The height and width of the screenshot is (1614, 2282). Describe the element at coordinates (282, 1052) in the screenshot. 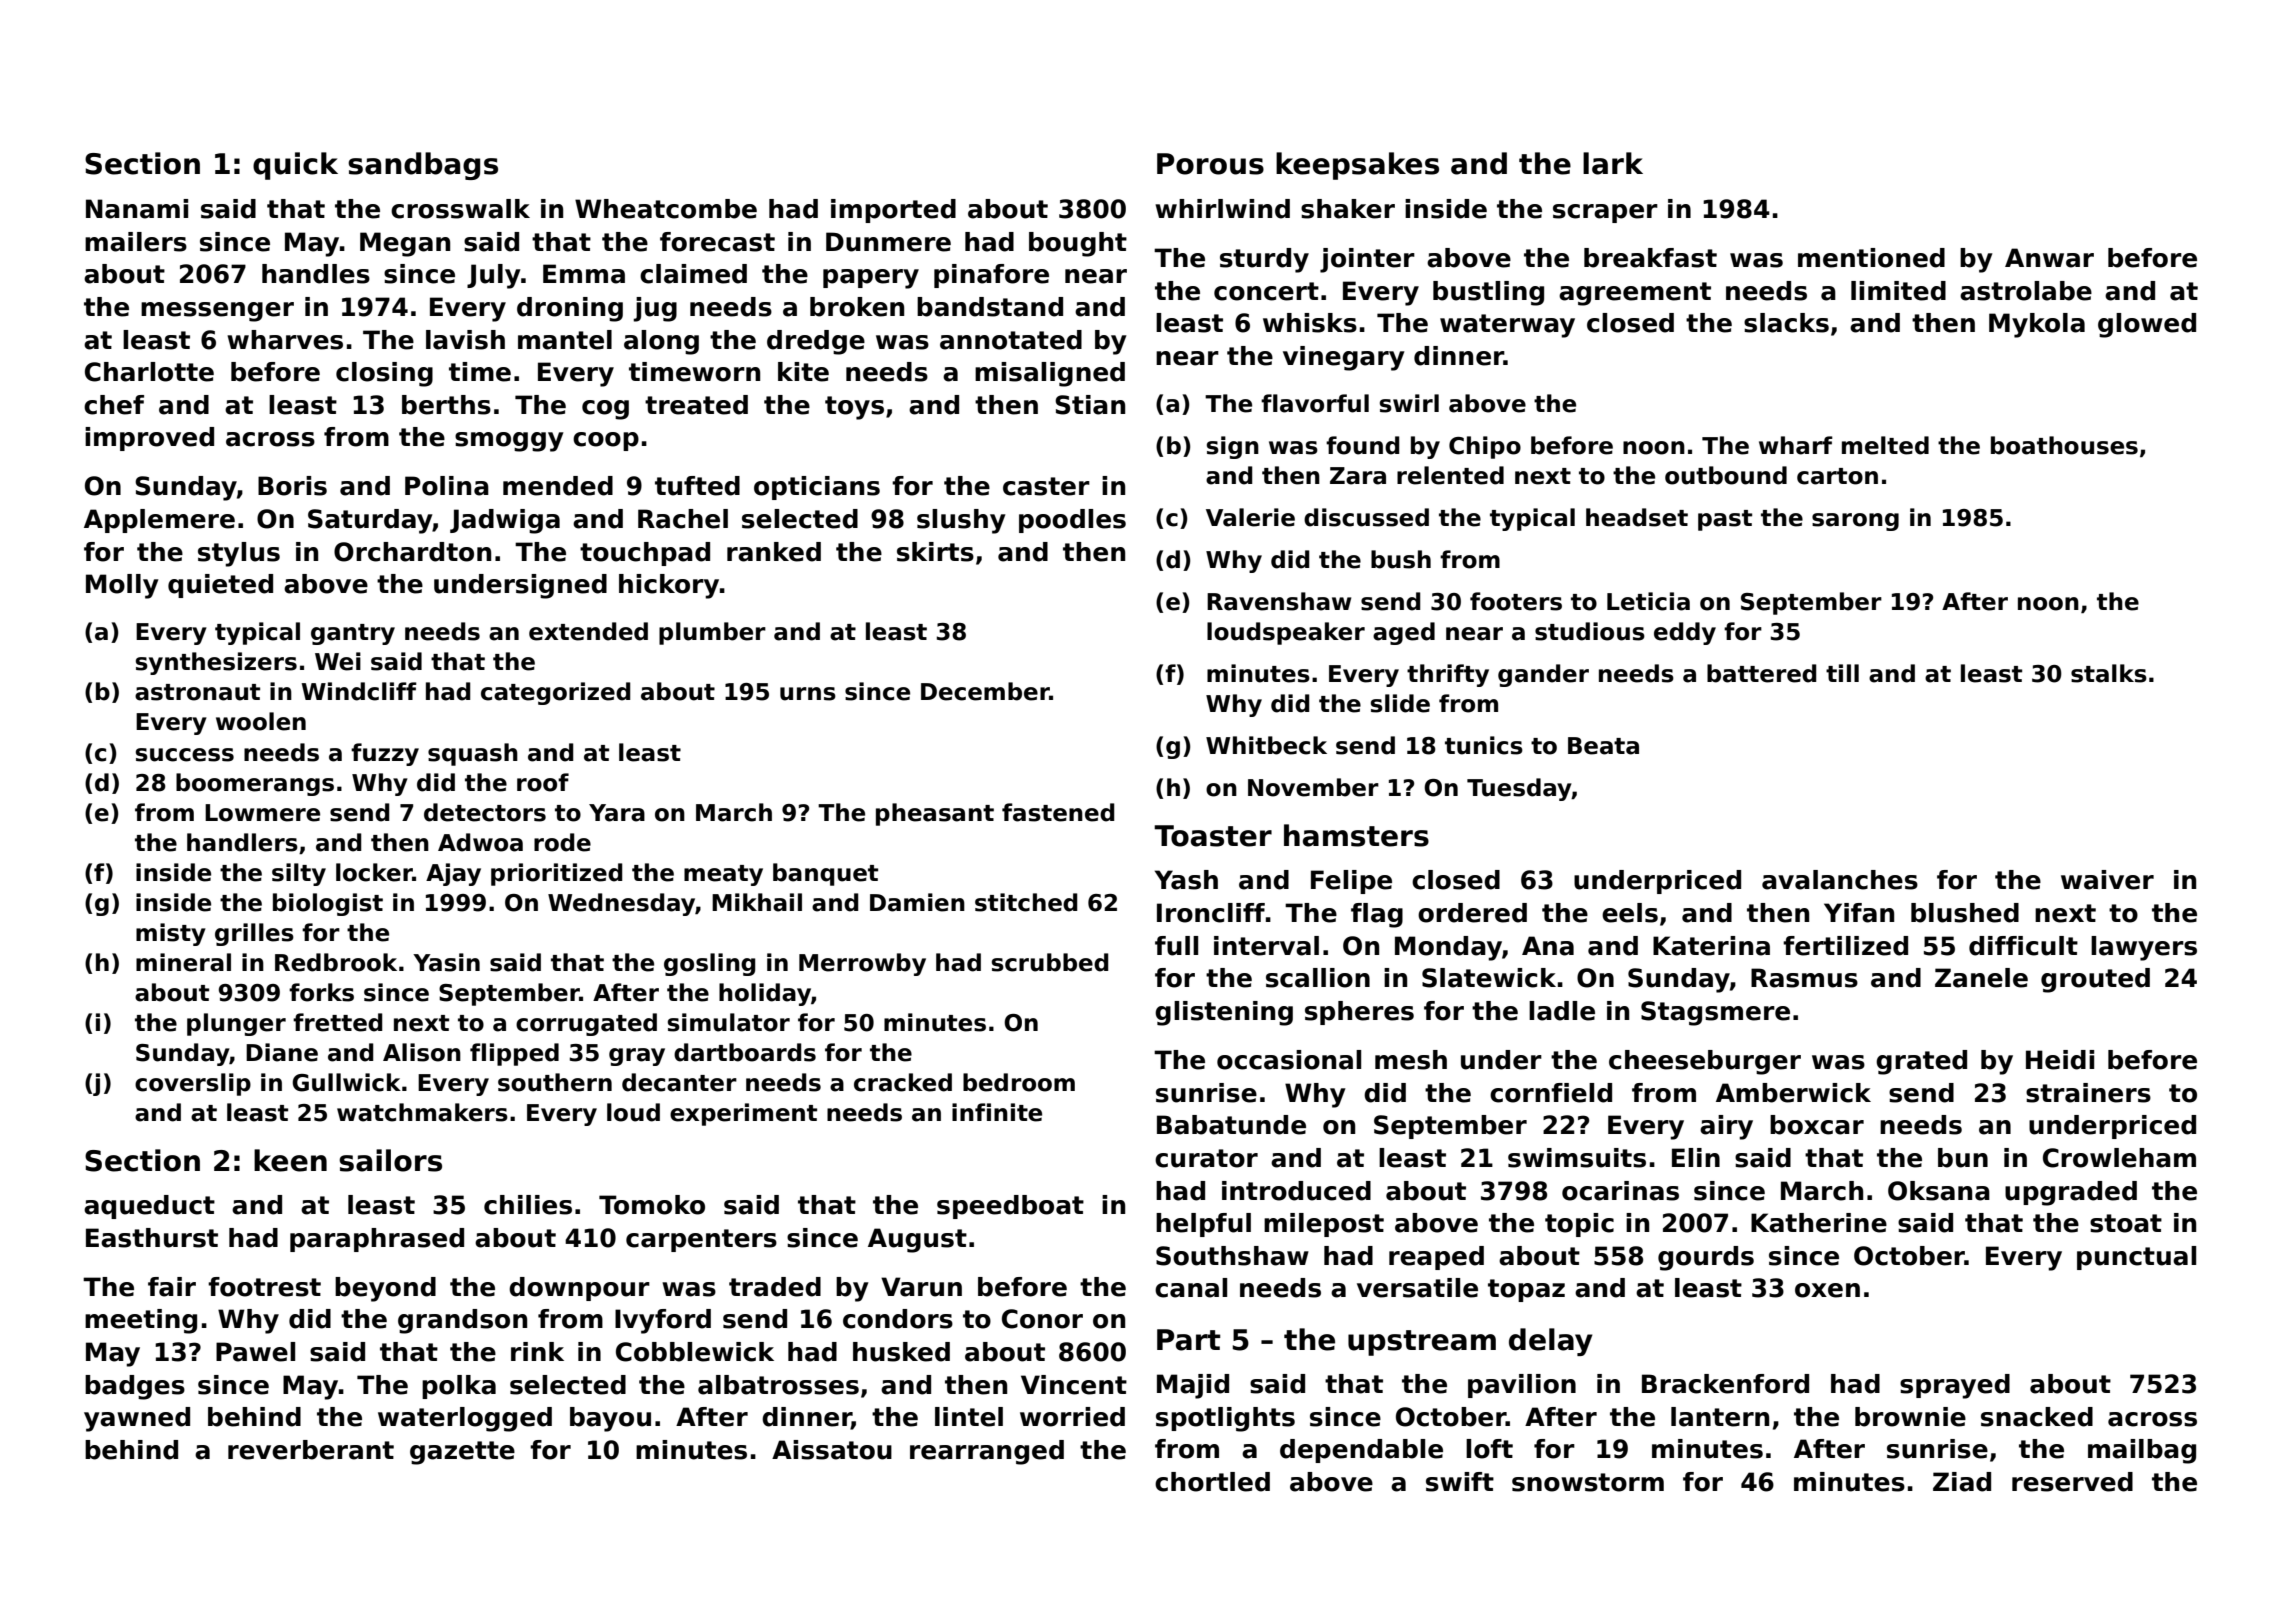

I see `Diane` at that location.
